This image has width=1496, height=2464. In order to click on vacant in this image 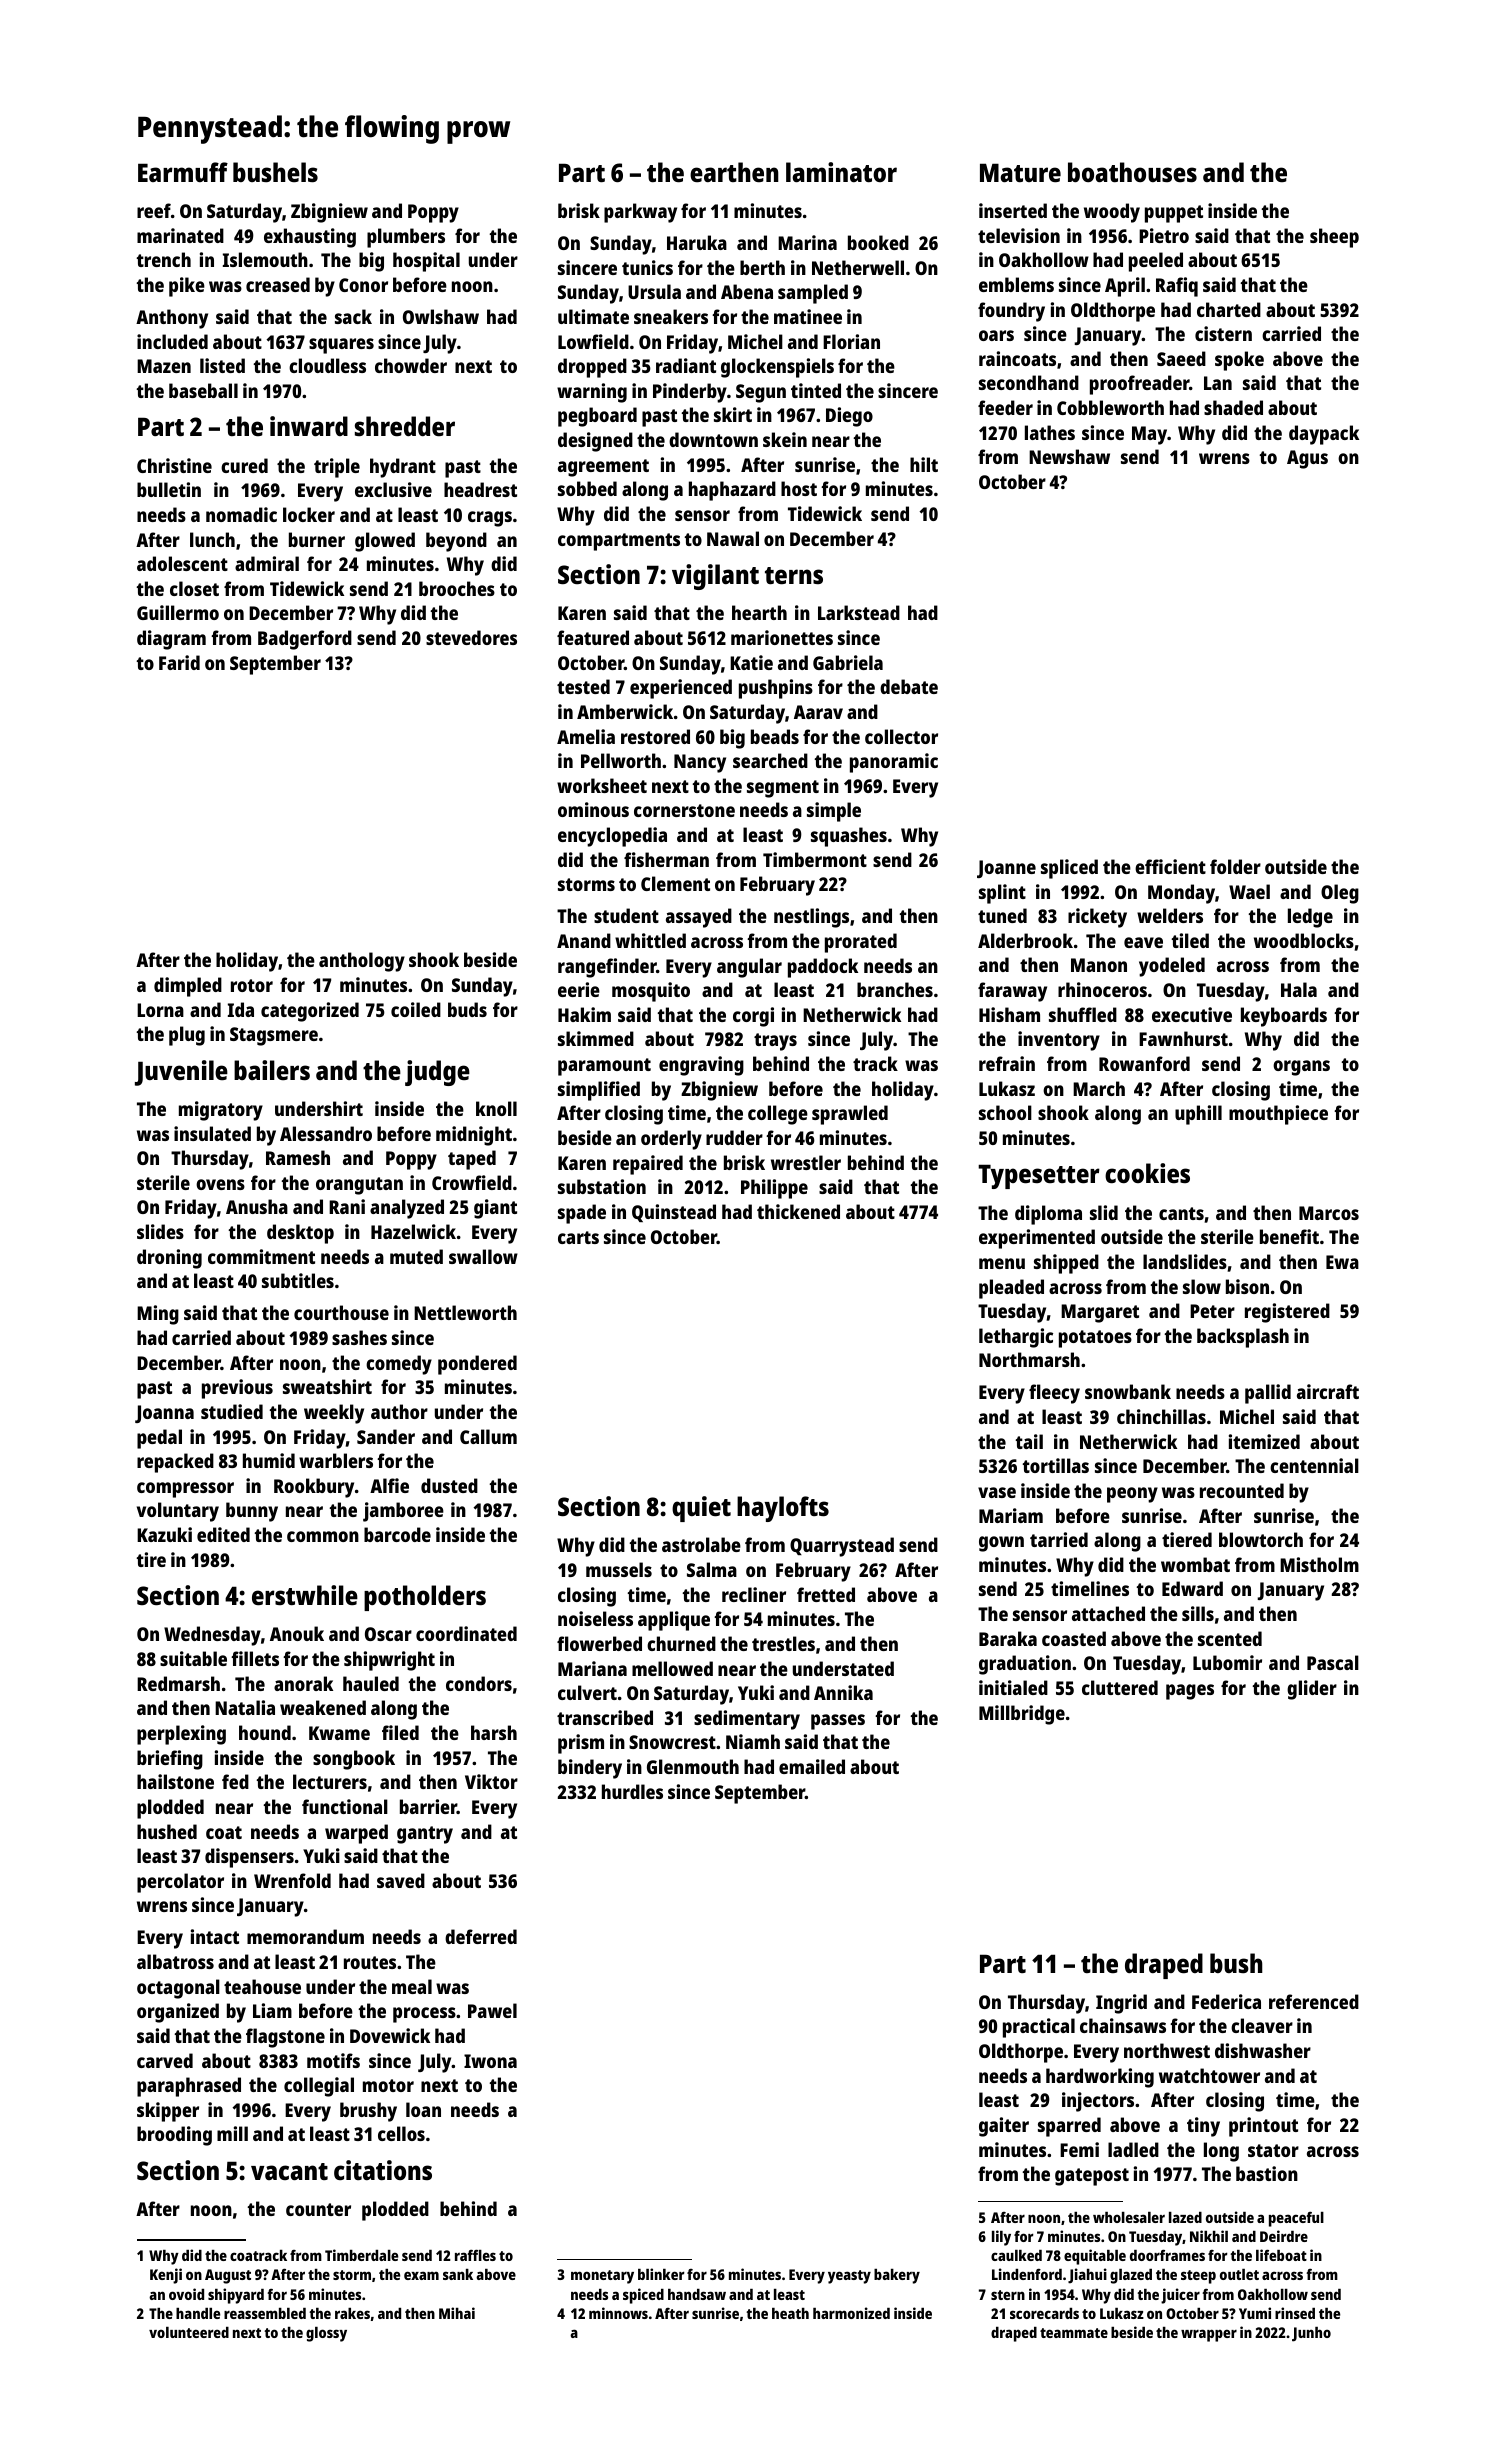, I will do `click(289, 2171)`.
